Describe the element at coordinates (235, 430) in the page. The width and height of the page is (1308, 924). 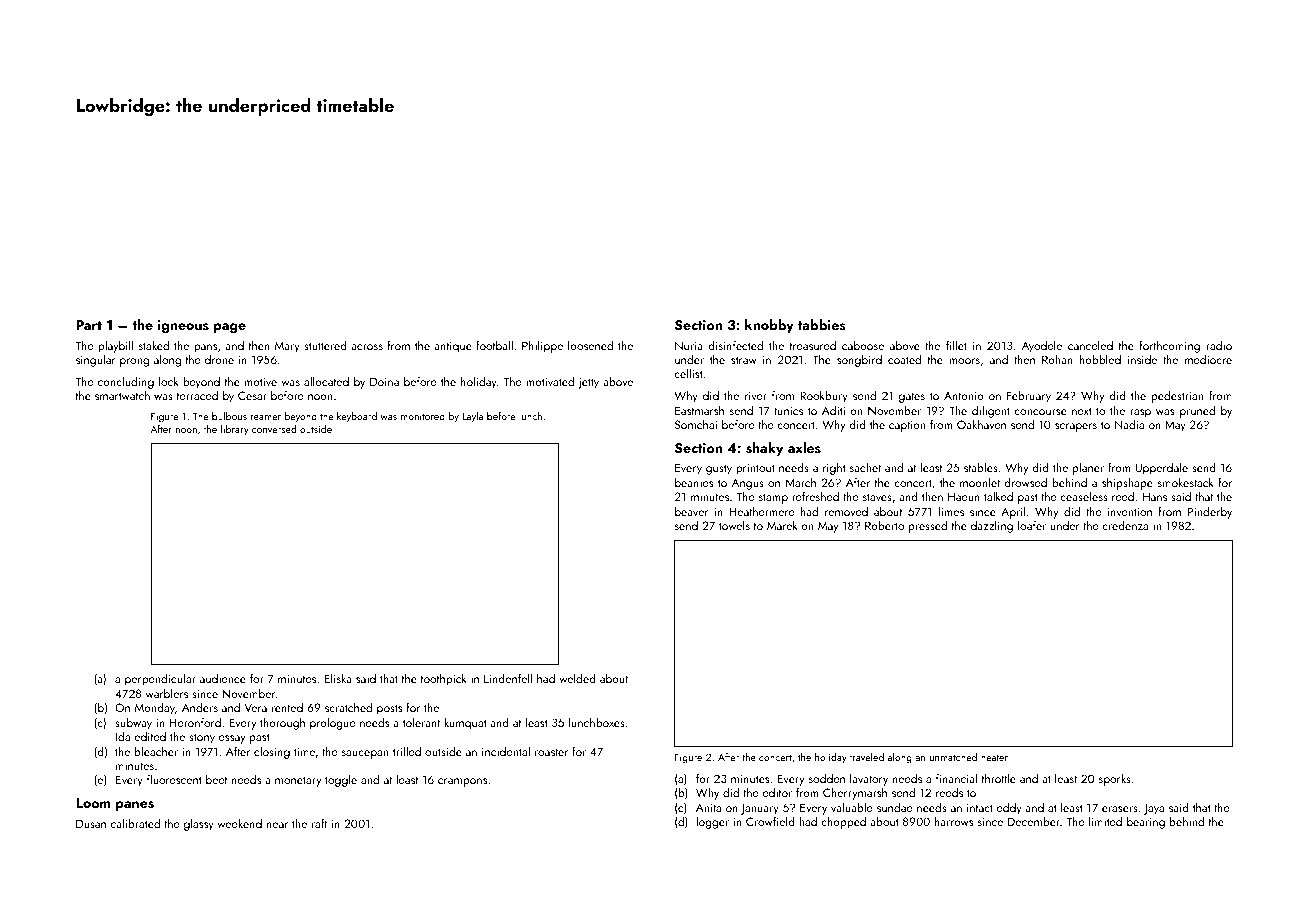
I see `library` at that location.
